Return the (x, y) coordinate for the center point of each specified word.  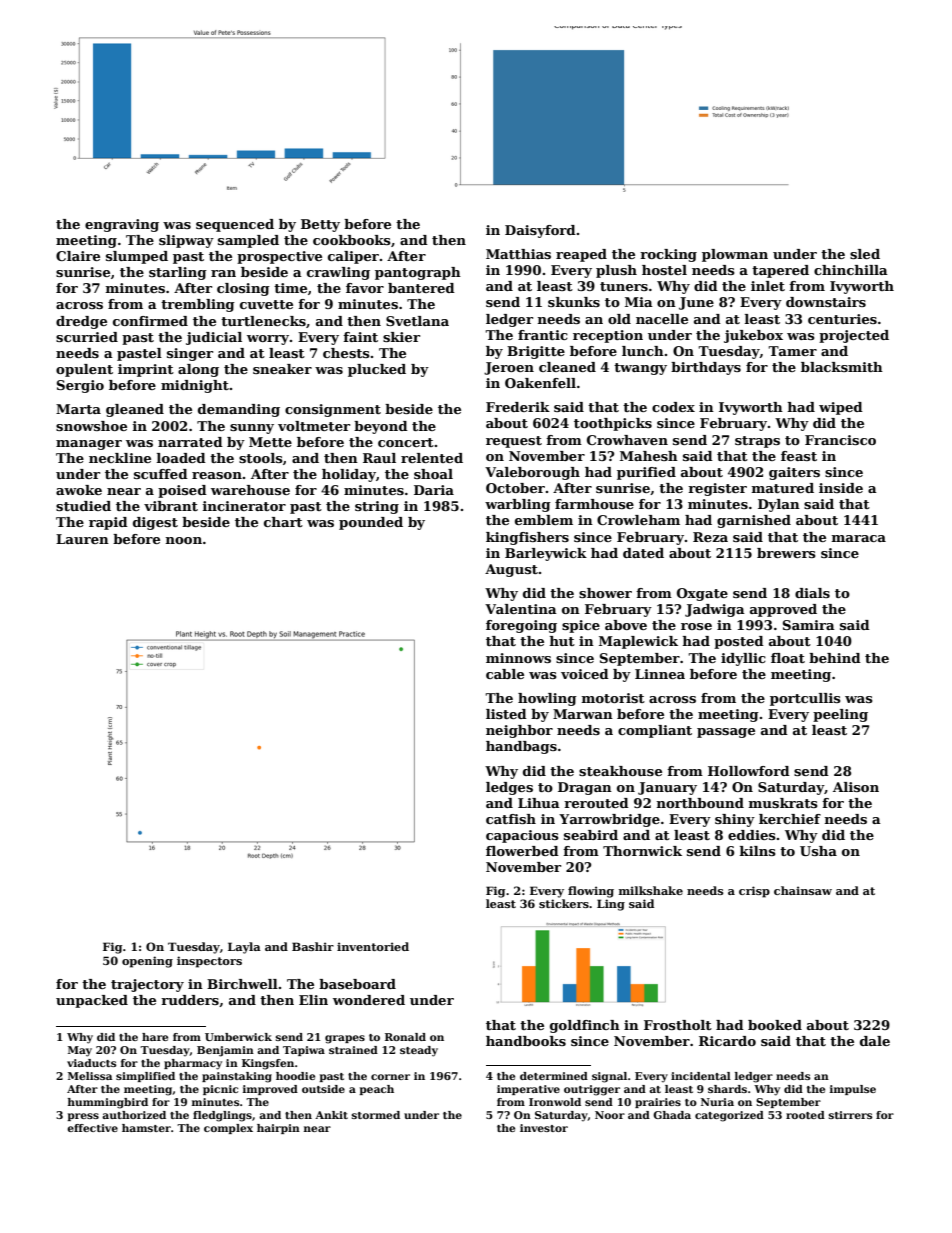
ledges (509, 788)
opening (147, 962)
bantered (421, 288)
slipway (186, 241)
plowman (735, 255)
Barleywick (546, 554)
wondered (369, 1000)
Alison (856, 787)
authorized (134, 1115)
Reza (710, 537)
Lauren (82, 539)
